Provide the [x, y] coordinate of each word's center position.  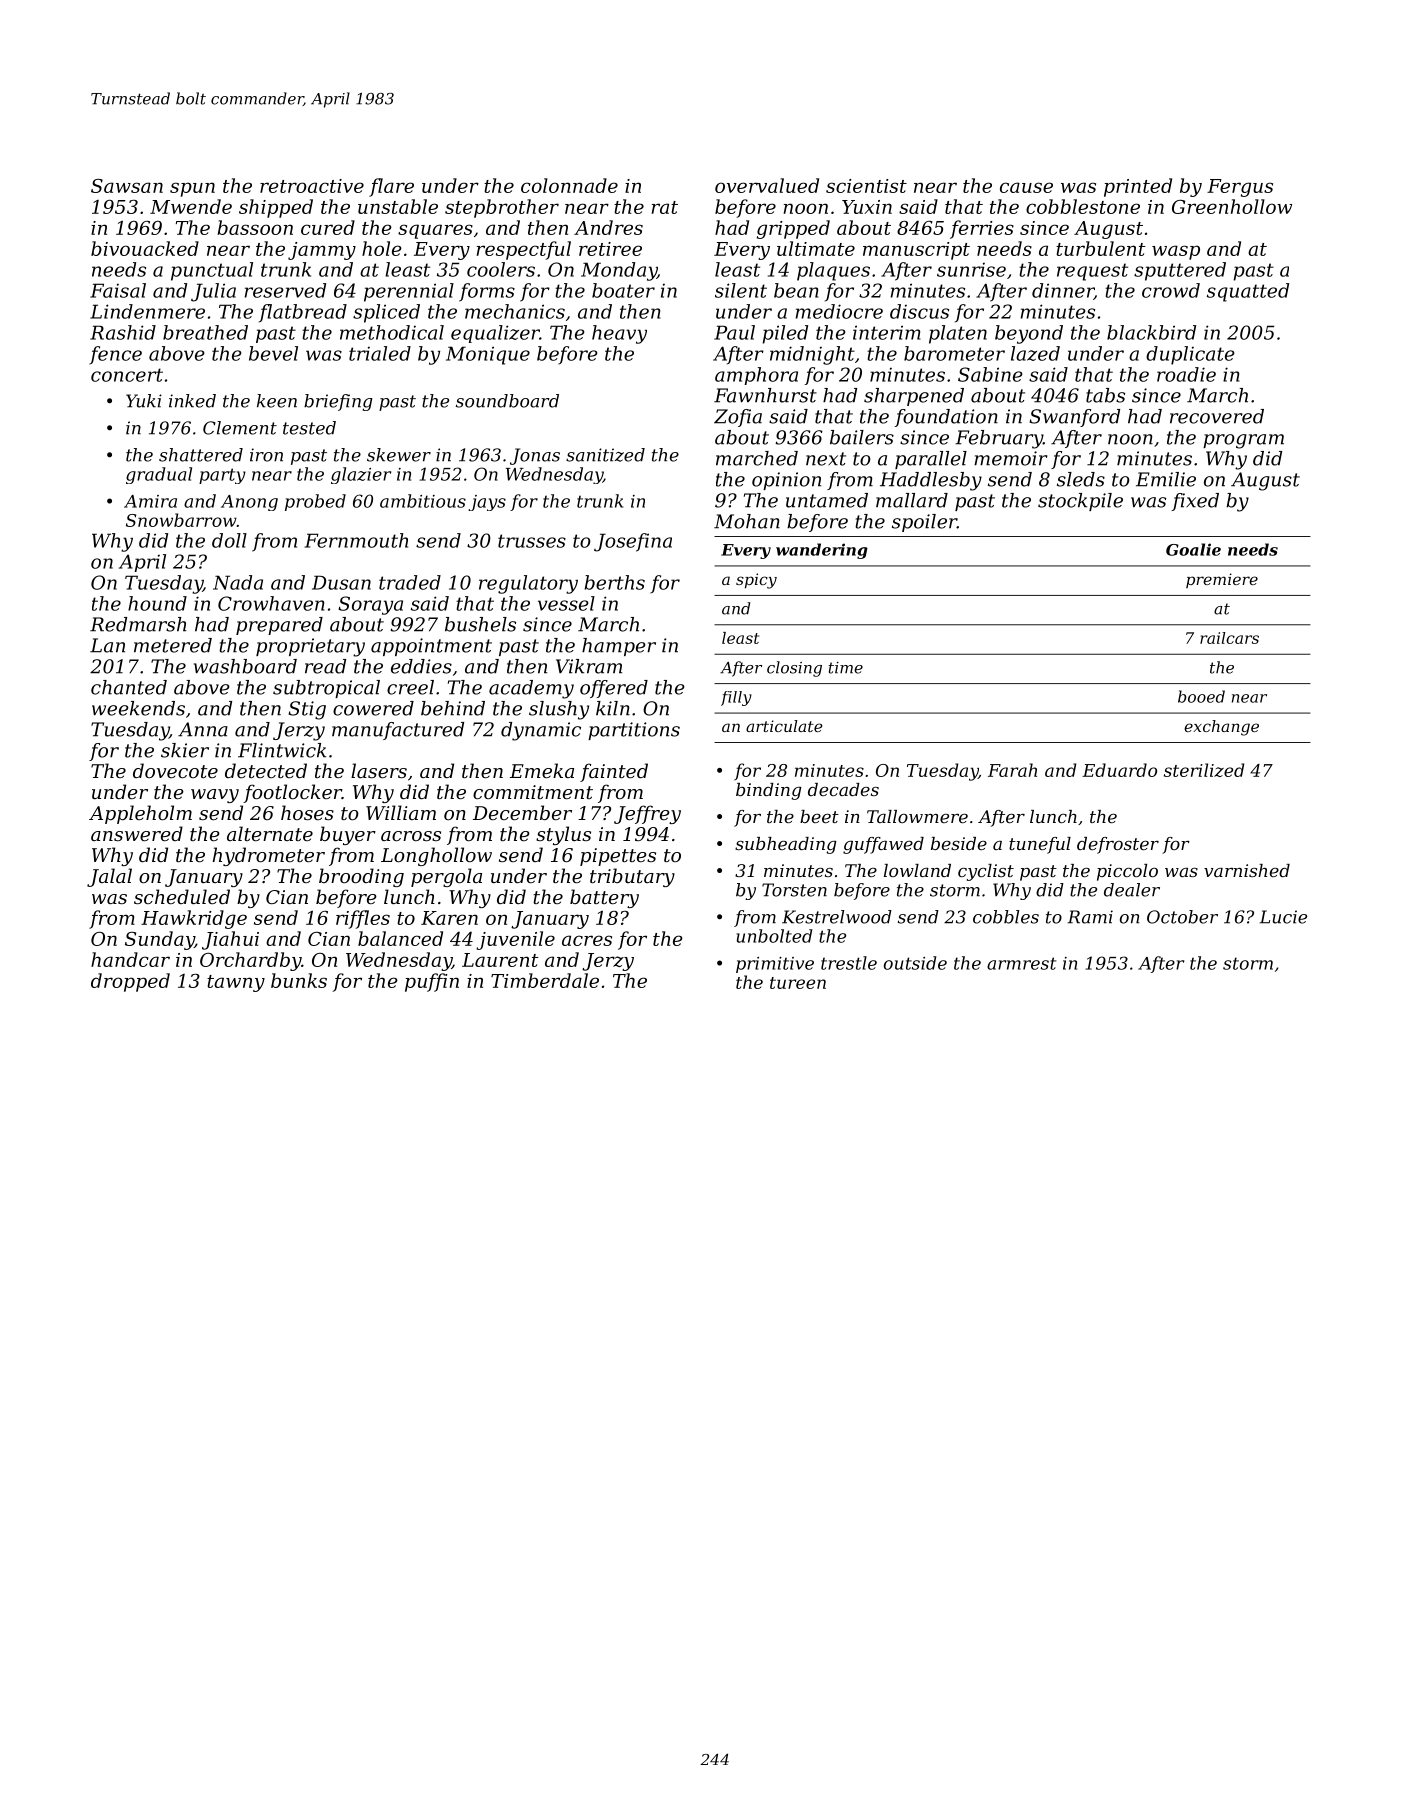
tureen [798, 983]
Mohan [747, 521]
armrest [1021, 963]
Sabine [990, 374]
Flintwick [282, 750]
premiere [1222, 580]
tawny [236, 983]
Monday [619, 271]
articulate [784, 726]
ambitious [423, 501]
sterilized [1204, 770]
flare [391, 187]
